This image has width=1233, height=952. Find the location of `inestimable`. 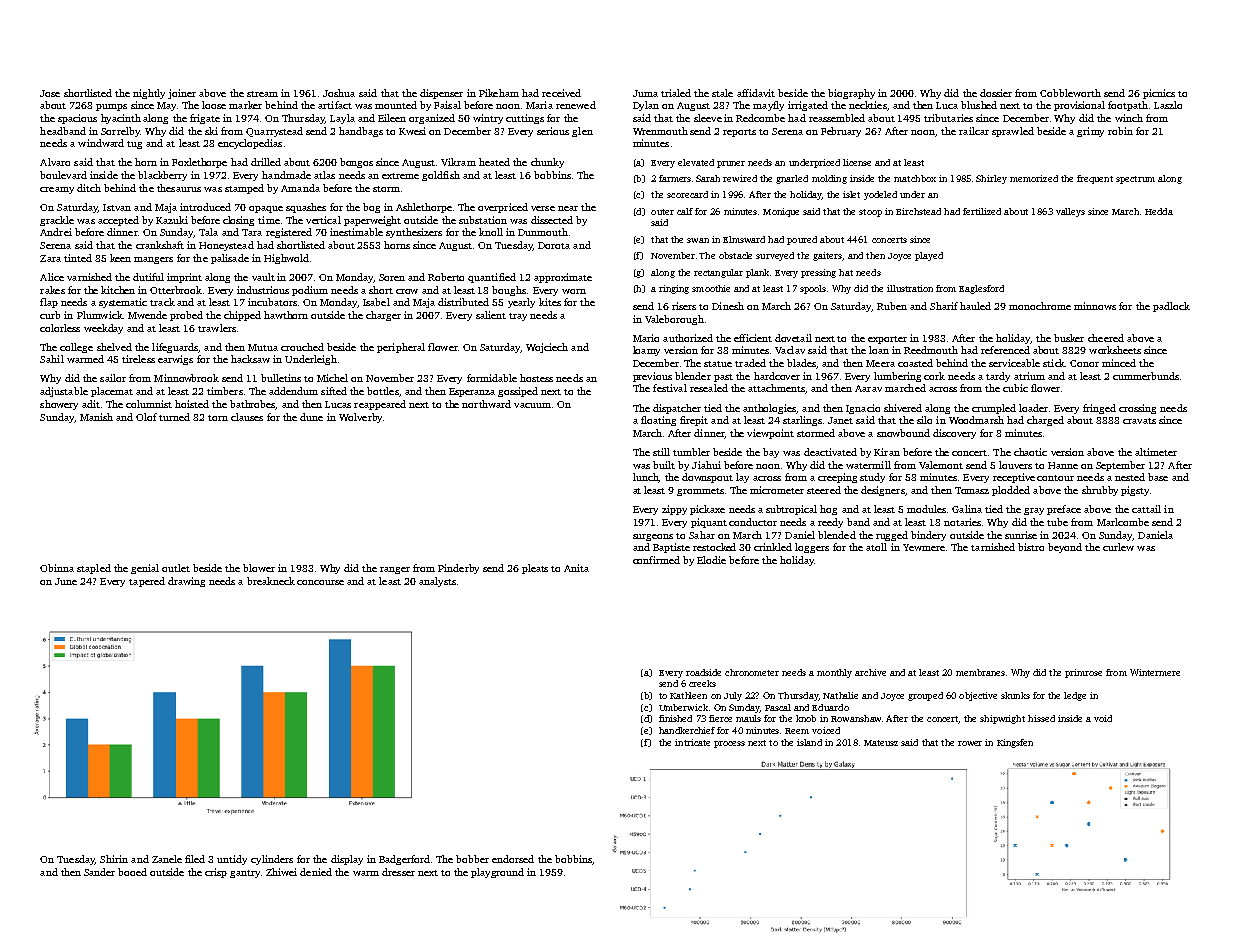

inestimable is located at coordinates (356, 232).
